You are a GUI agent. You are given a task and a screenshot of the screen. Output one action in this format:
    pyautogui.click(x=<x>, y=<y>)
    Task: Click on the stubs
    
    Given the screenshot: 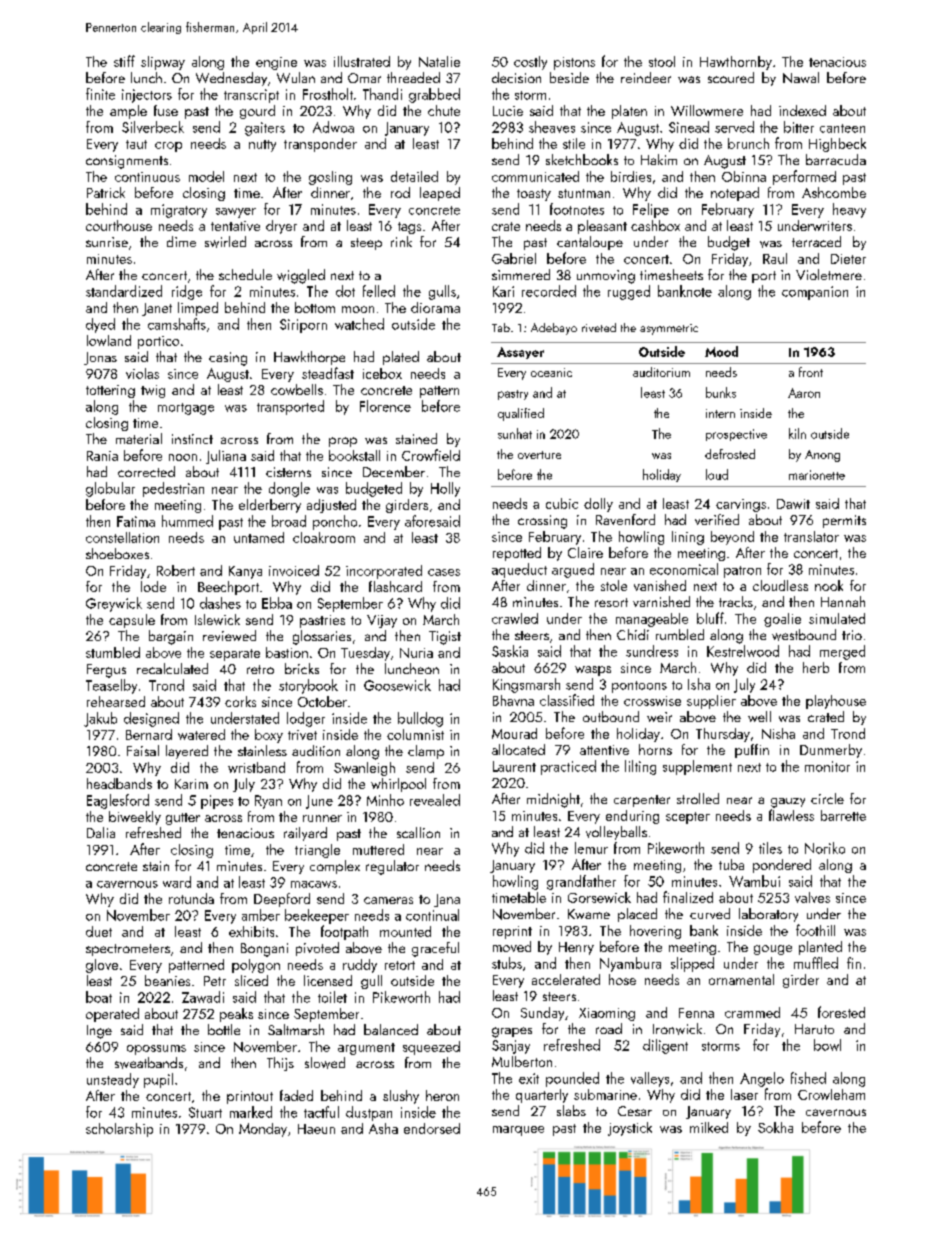 What is the action you would take?
    pyautogui.click(x=507, y=963)
